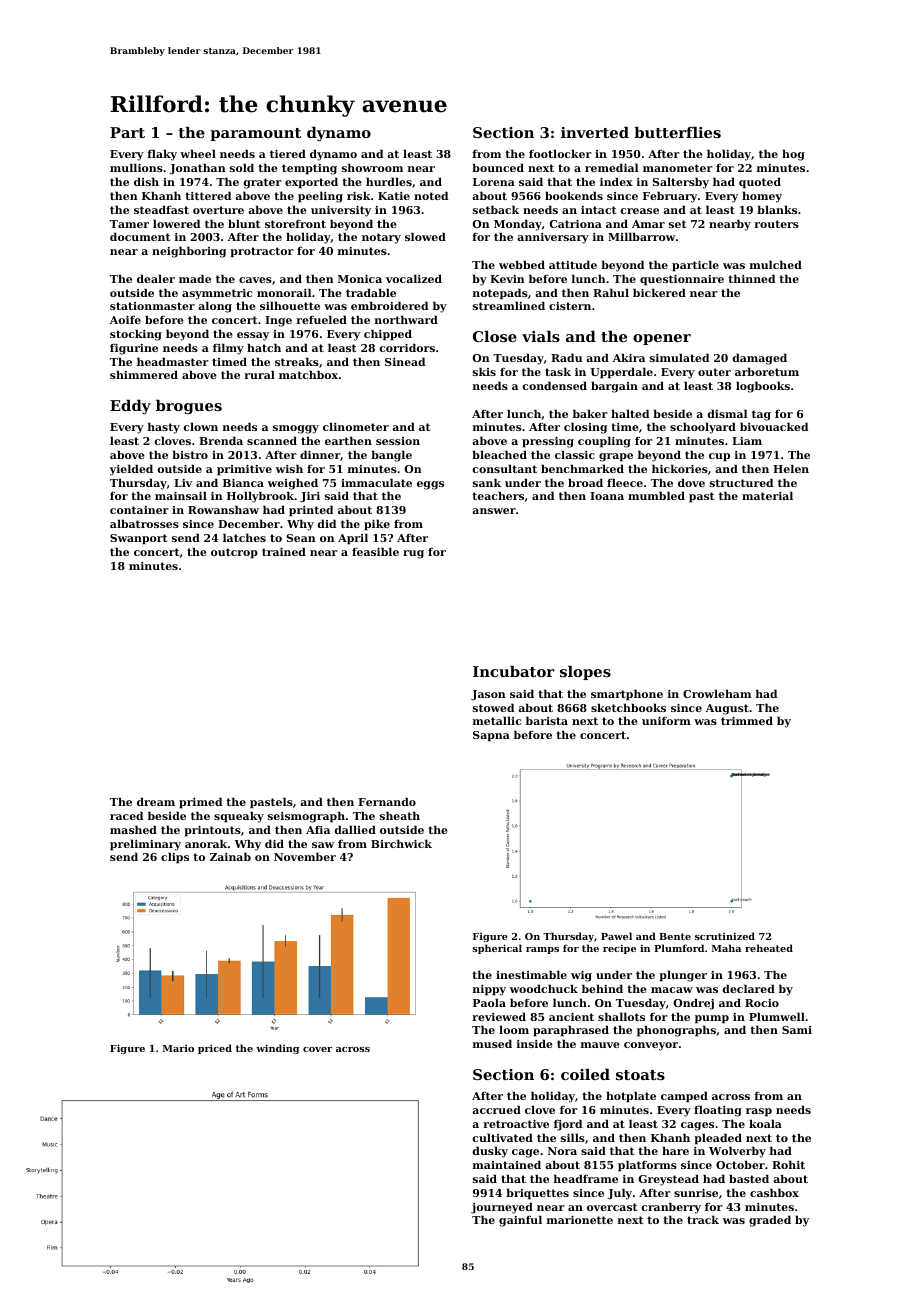 The width and height of the page is (924, 1308). I want to click on spherical, so click(497, 949).
